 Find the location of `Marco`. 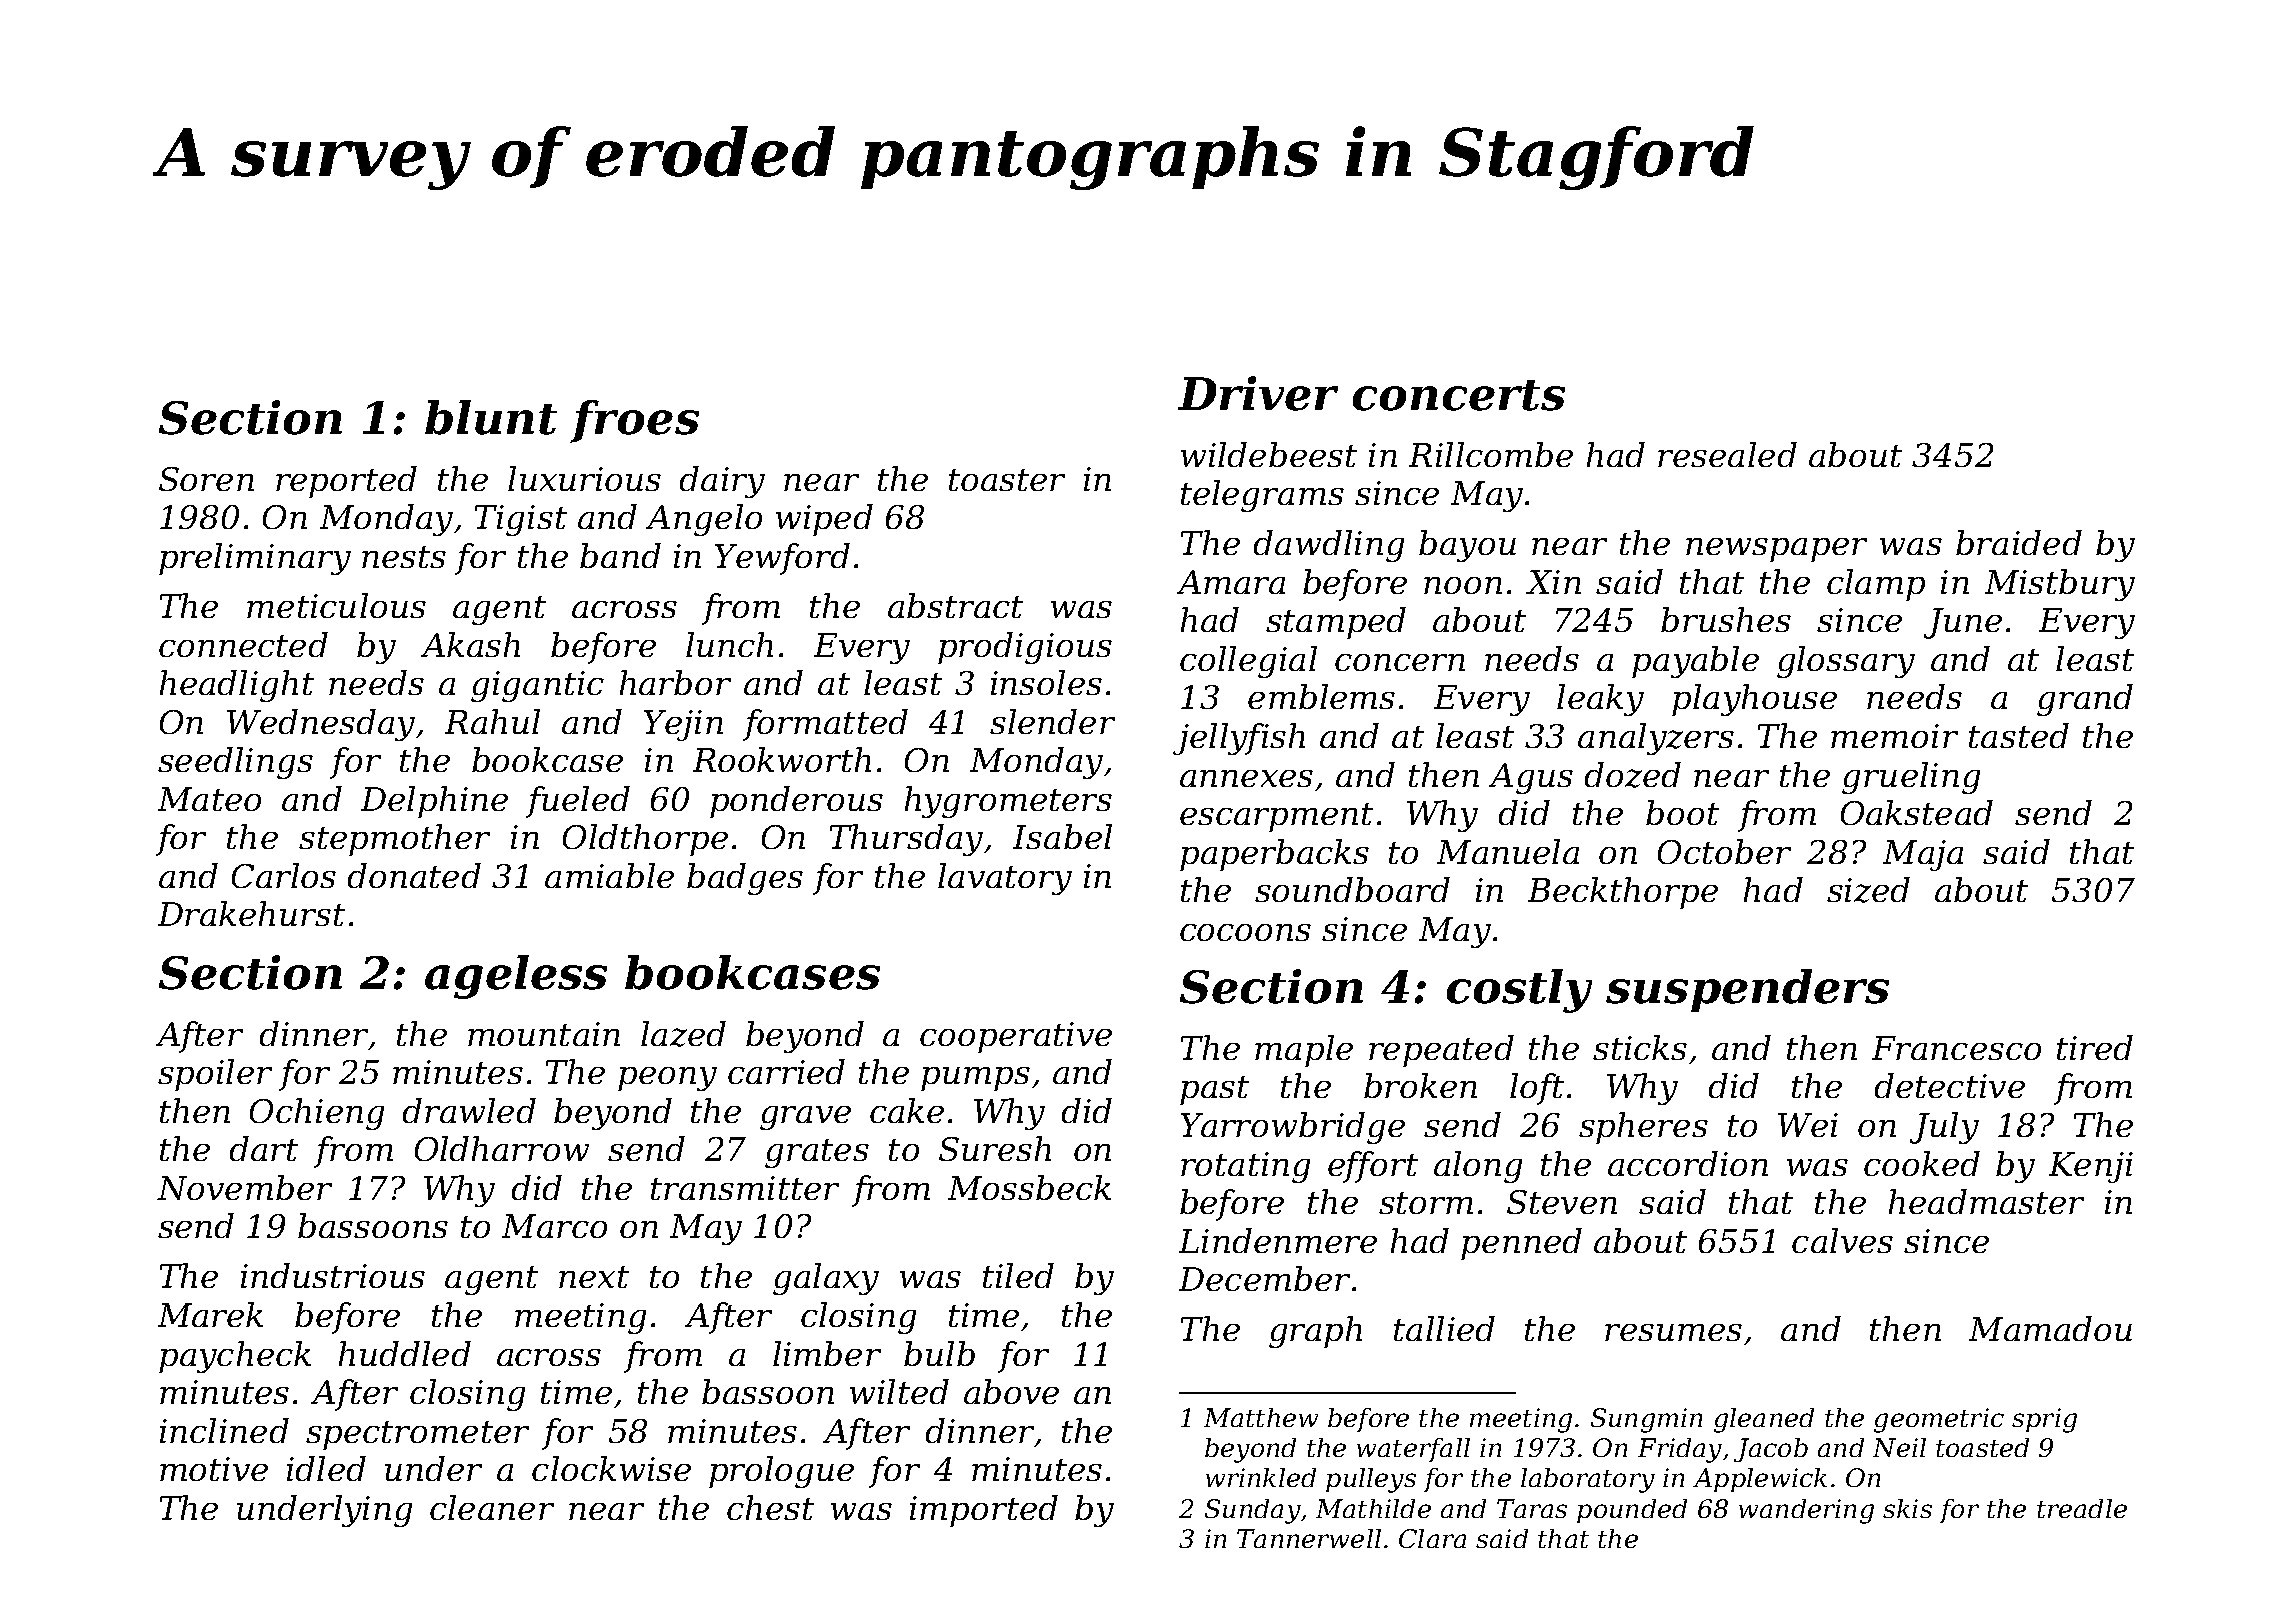

Marco is located at coordinates (554, 1226).
